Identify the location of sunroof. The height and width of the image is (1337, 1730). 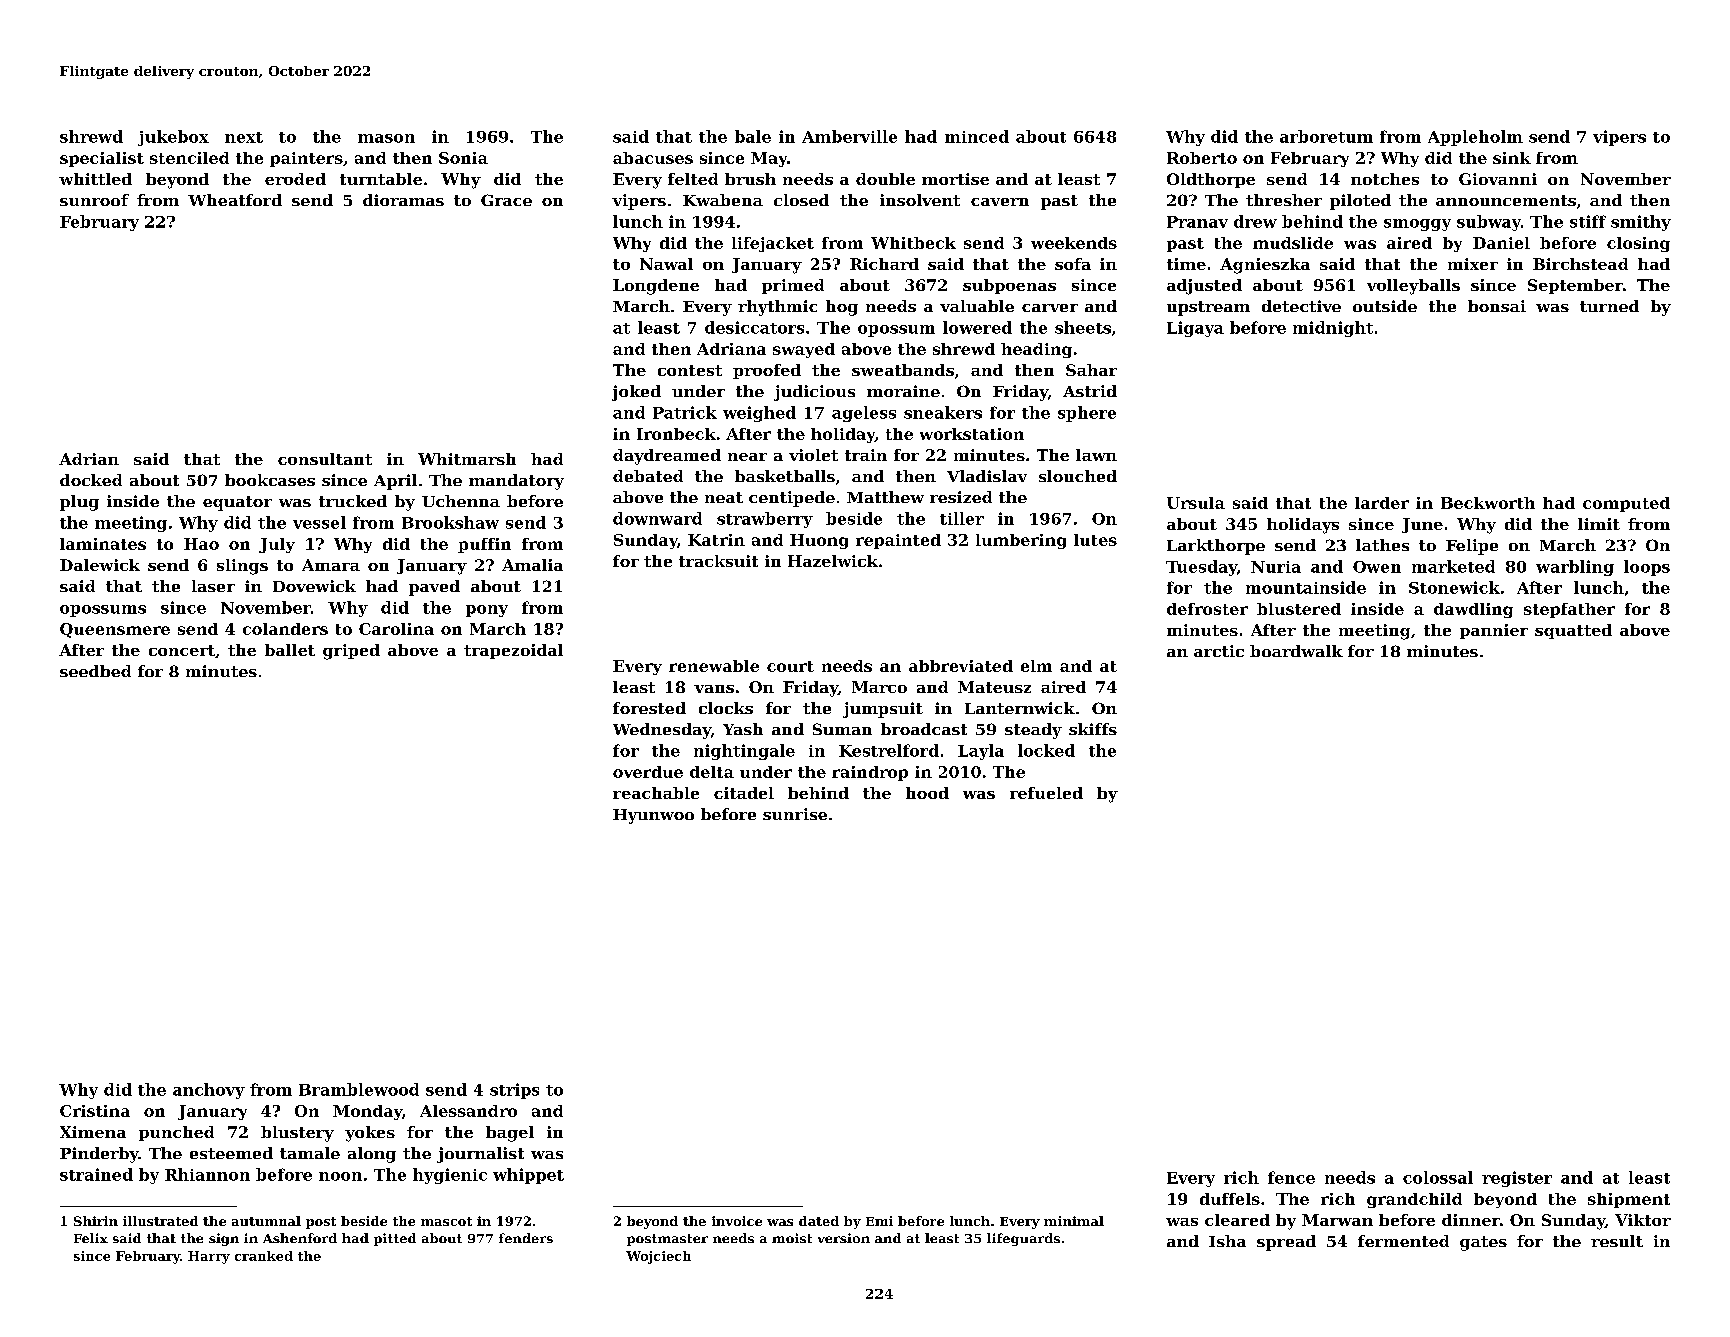
(94, 200).
